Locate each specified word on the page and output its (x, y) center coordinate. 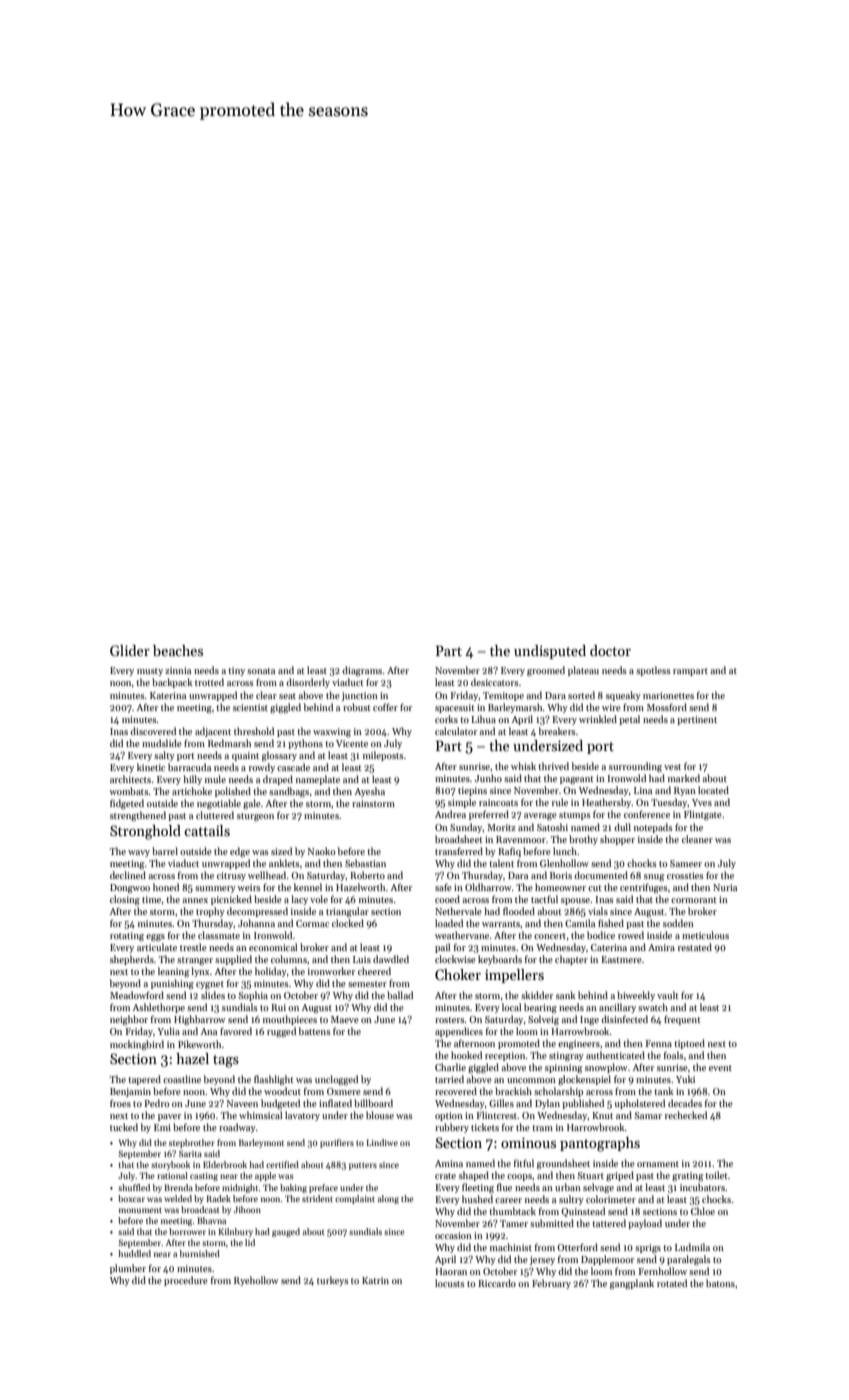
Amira (661, 947)
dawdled (391, 959)
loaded (449, 923)
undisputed (550, 652)
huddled (134, 1253)
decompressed (257, 912)
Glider (130, 650)
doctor (610, 650)
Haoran (451, 1271)
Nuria (725, 887)
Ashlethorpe (159, 1008)
